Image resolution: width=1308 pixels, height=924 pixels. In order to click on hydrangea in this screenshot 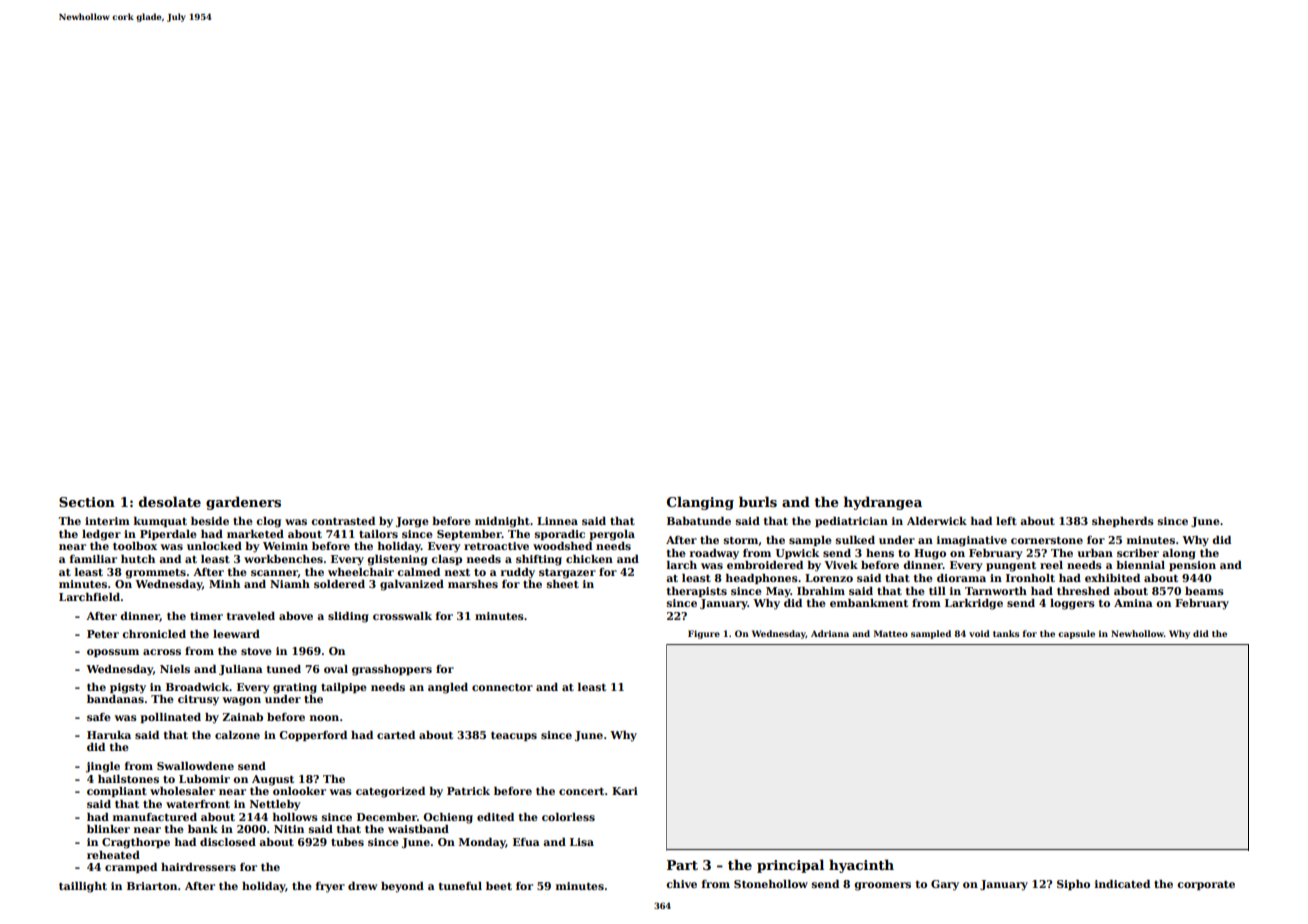, I will do `click(883, 503)`.
